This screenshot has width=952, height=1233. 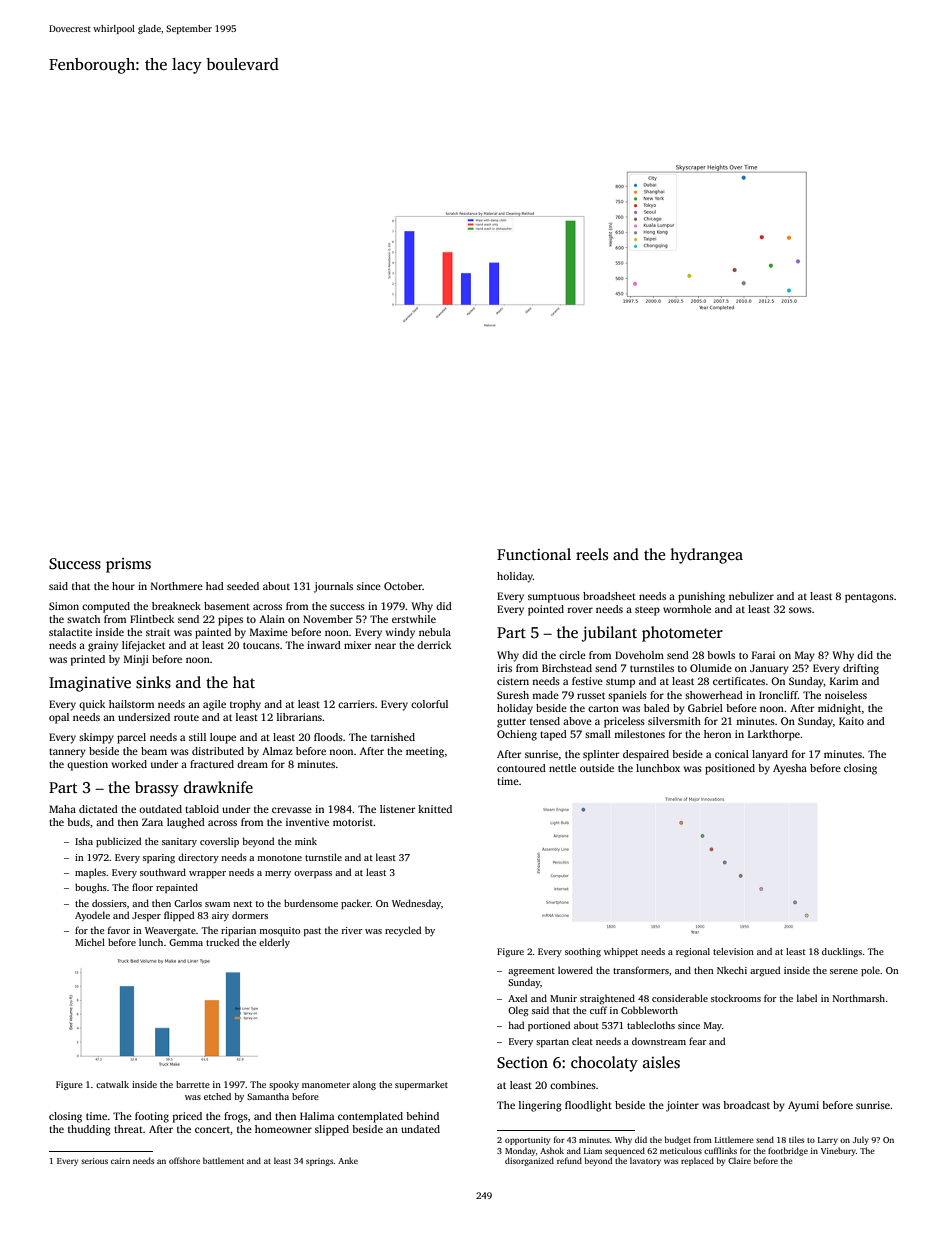 What do you see at coordinates (518, 1011) in the screenshot?
I see `Oleg` at bounding box center [518, 1011].
